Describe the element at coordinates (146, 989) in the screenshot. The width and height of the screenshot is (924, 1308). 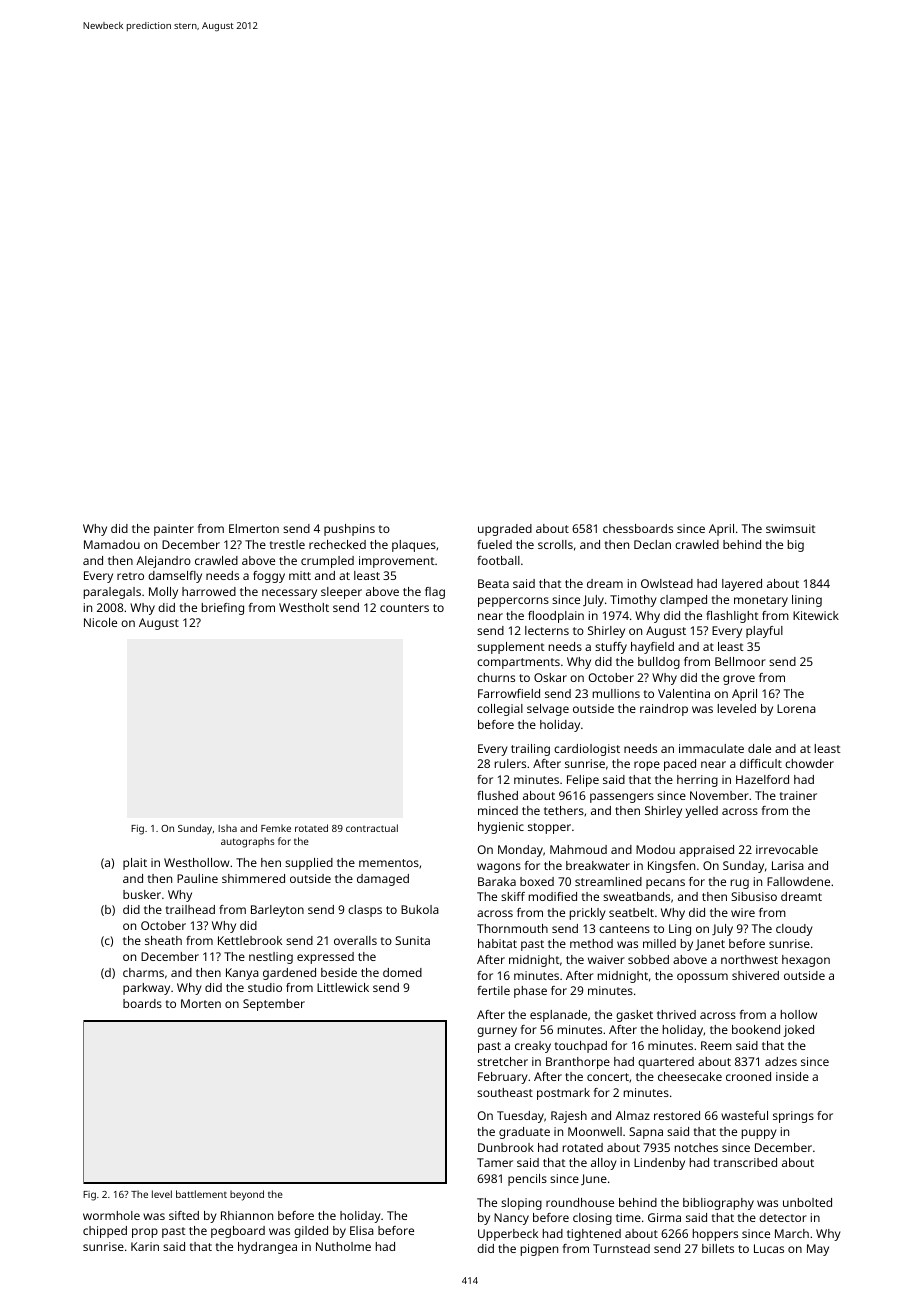
I see `parkway` at that location.
